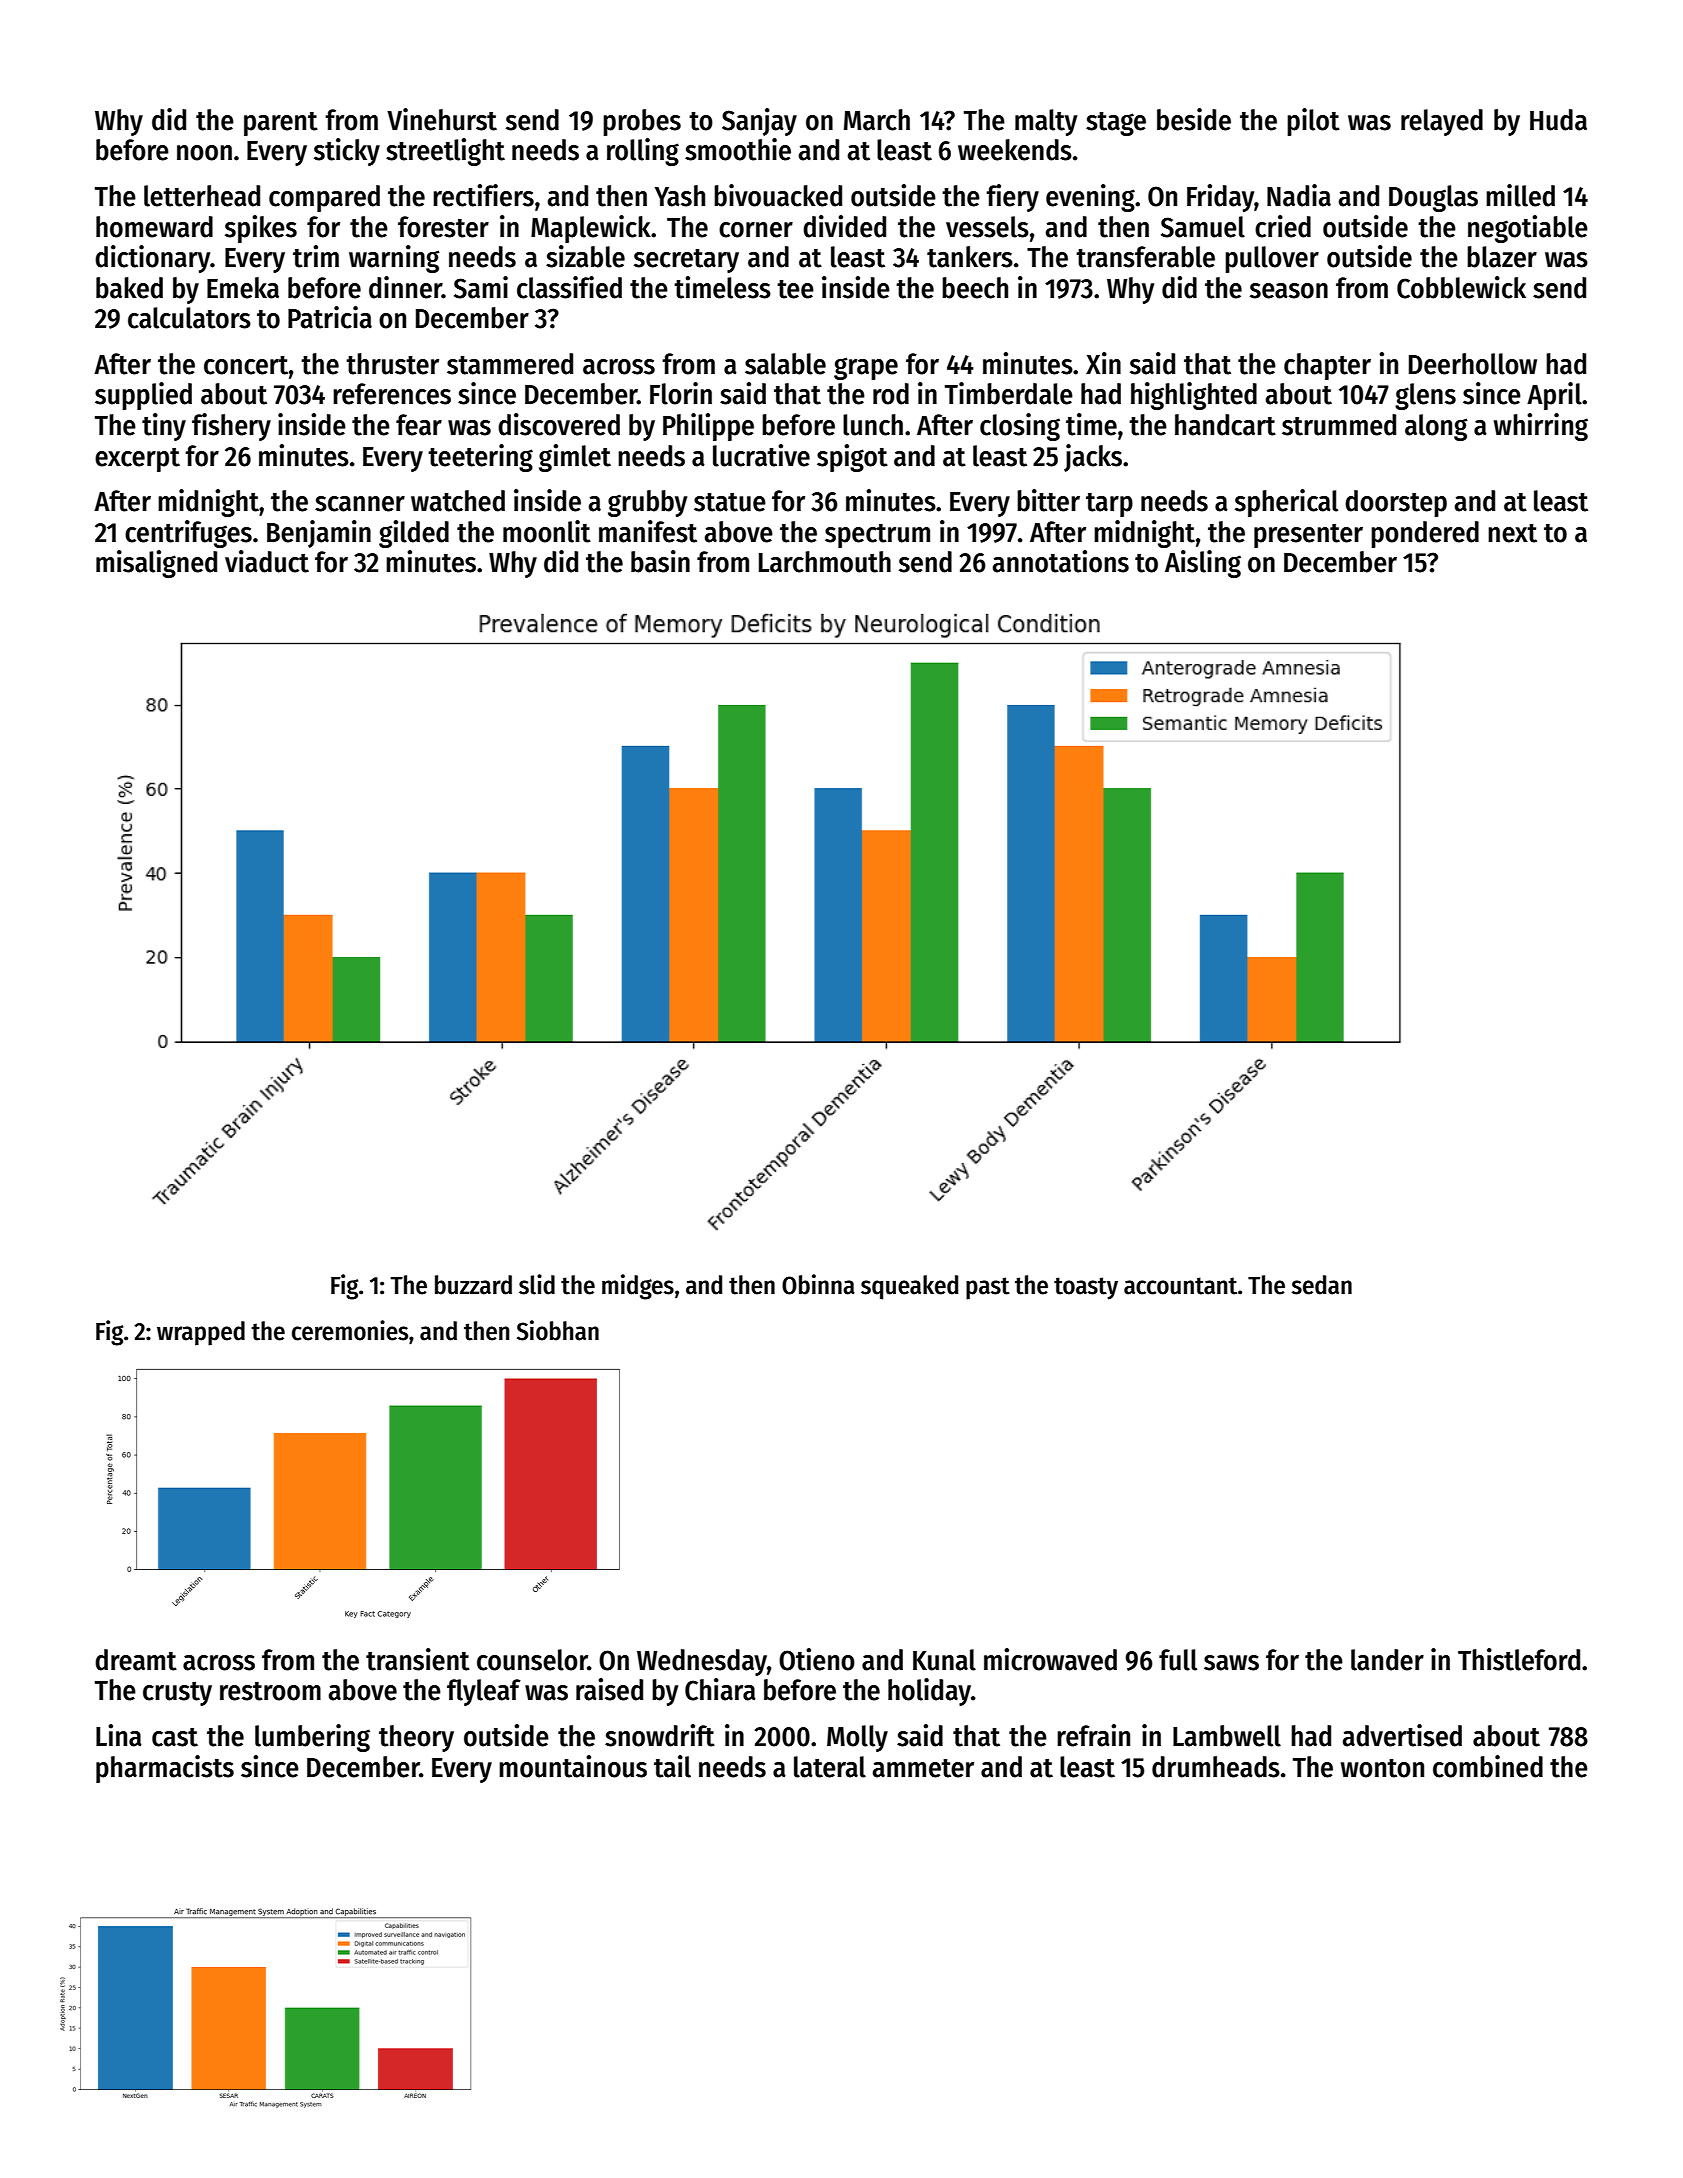 The image size is (1683, 2178). Describe the element at coordinates (458, 501) in the page. I see `watched` at that location.
